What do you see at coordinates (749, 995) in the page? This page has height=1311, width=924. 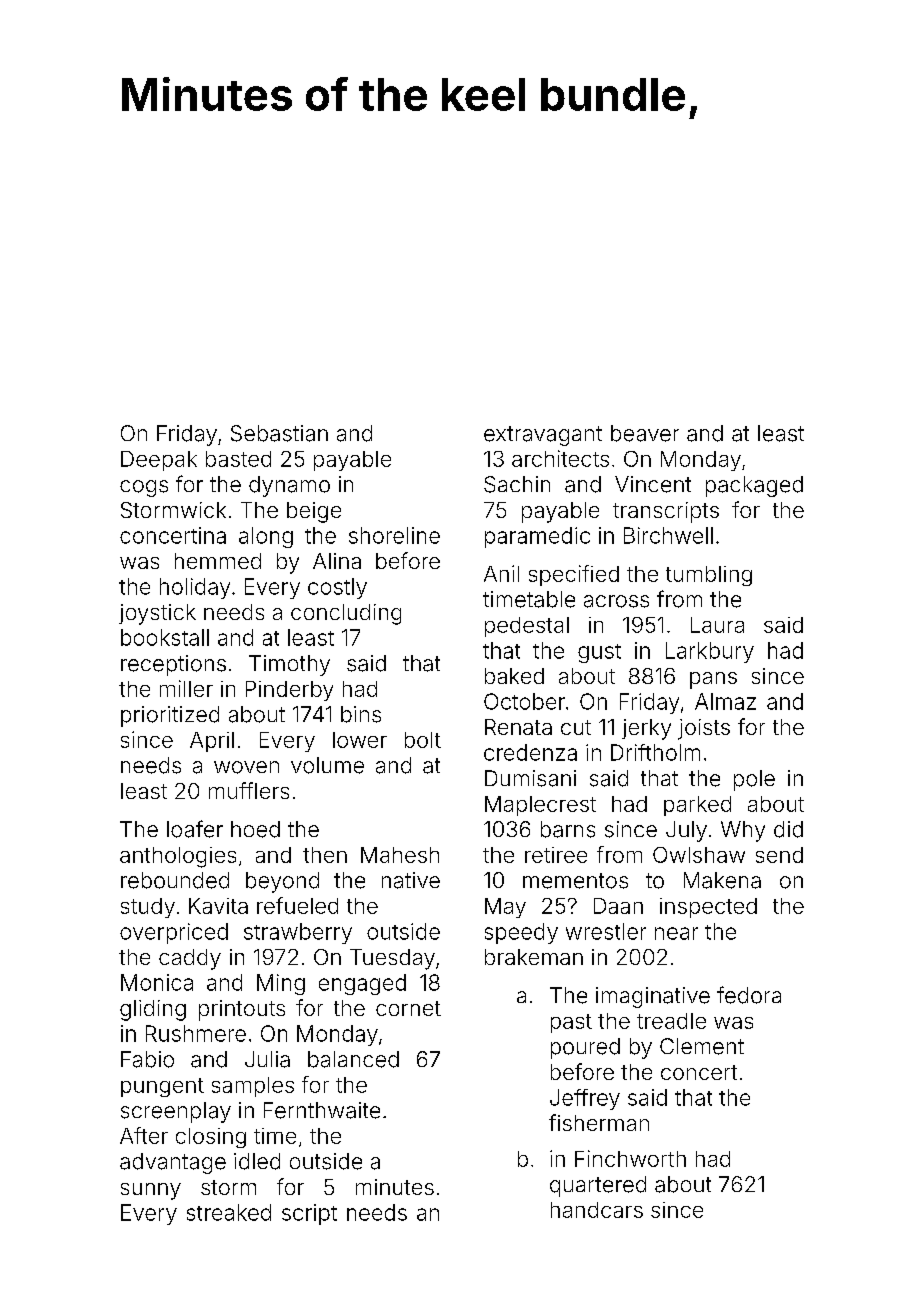 I see `fedora` at bounding box center [749, 995].
